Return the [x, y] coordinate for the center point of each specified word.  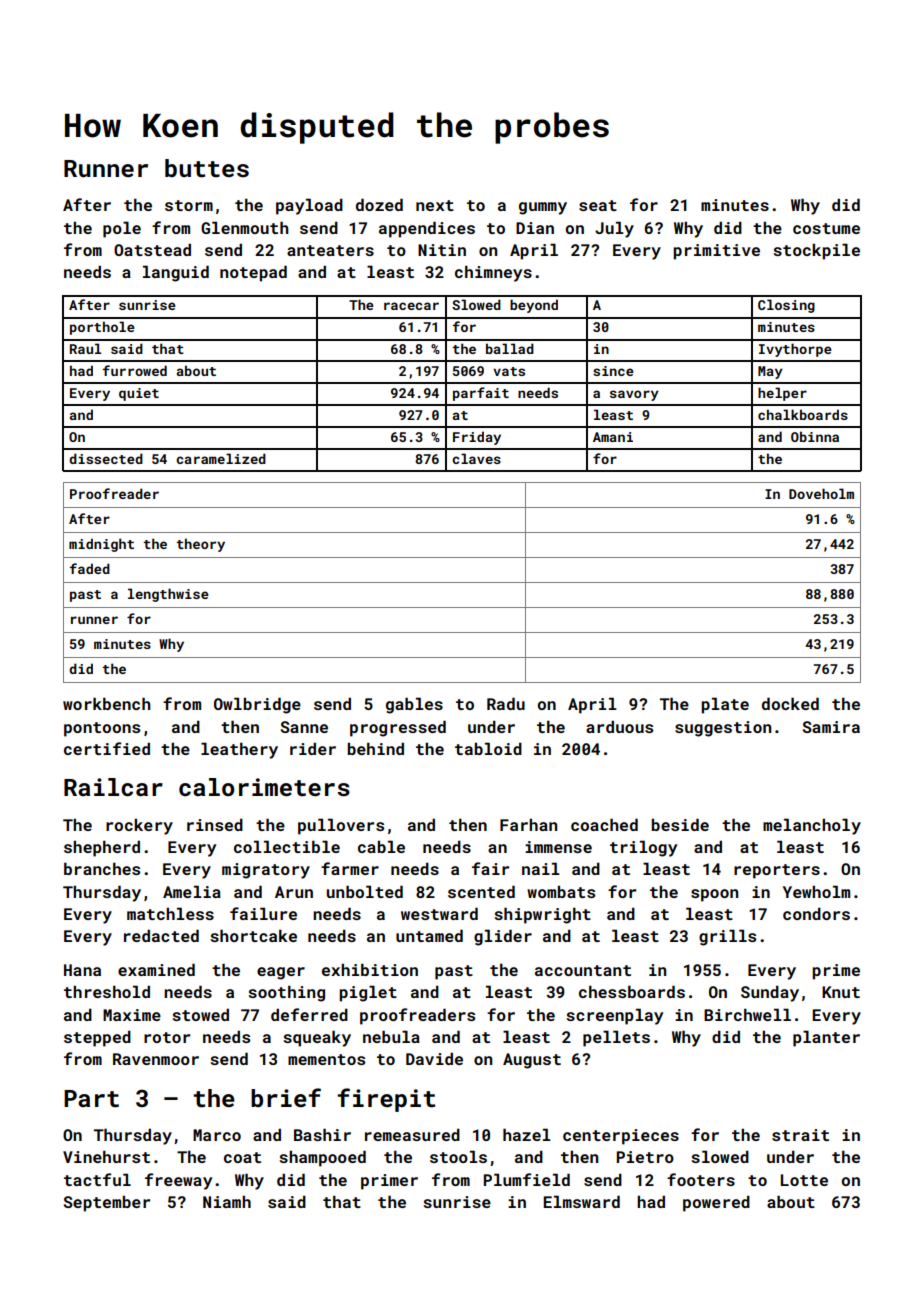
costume [826, 228]
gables [414, 705]
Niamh [227, 1201]
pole [122, 229]
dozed [379, 204]
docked [790, 703]
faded [90, 568]
